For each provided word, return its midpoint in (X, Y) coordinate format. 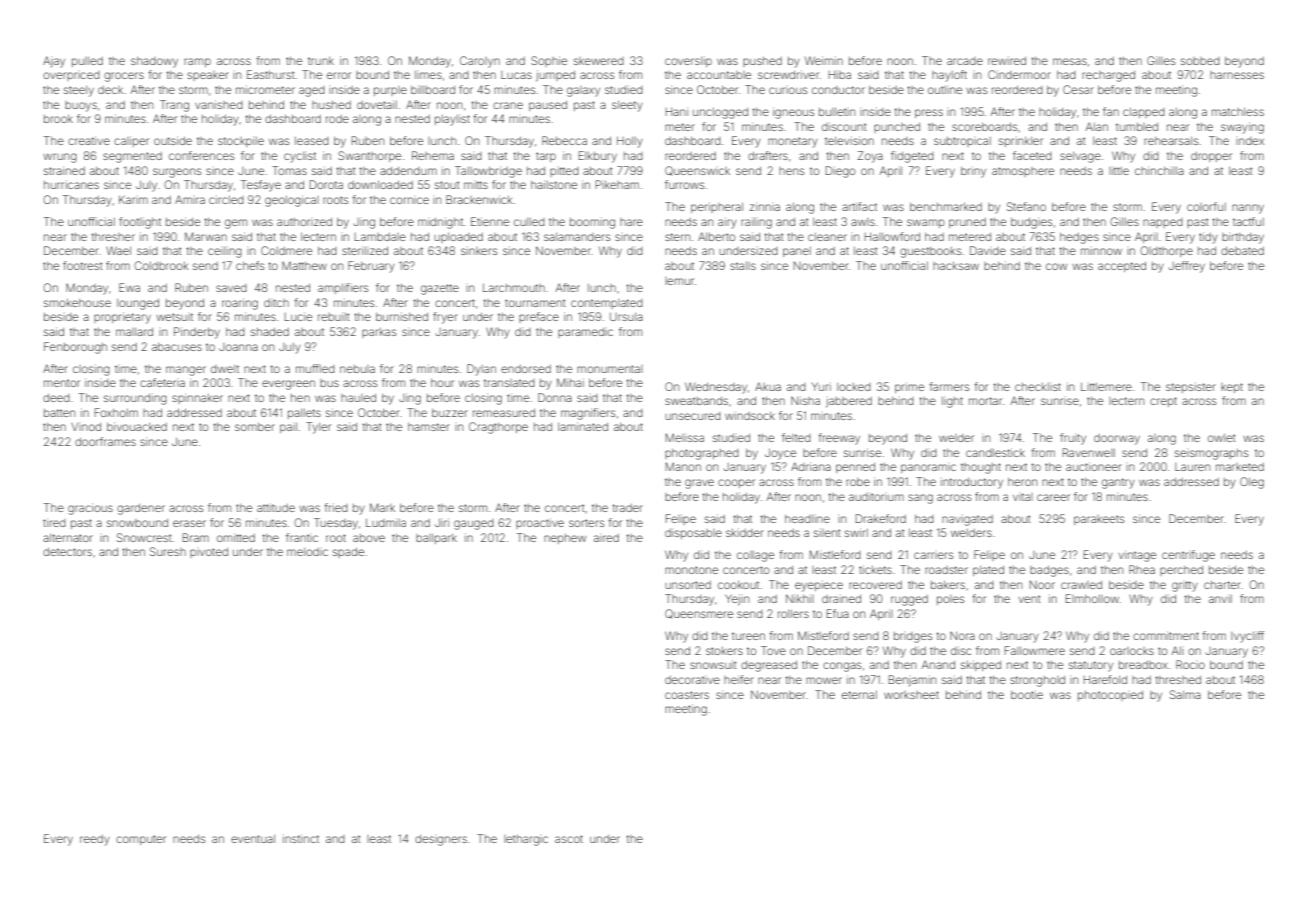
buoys (81, 106)
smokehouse (77, 303)
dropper (1211, 157)
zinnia (765, 206)
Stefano (1026, 206)
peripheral (717, 207)
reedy (95, 840)
